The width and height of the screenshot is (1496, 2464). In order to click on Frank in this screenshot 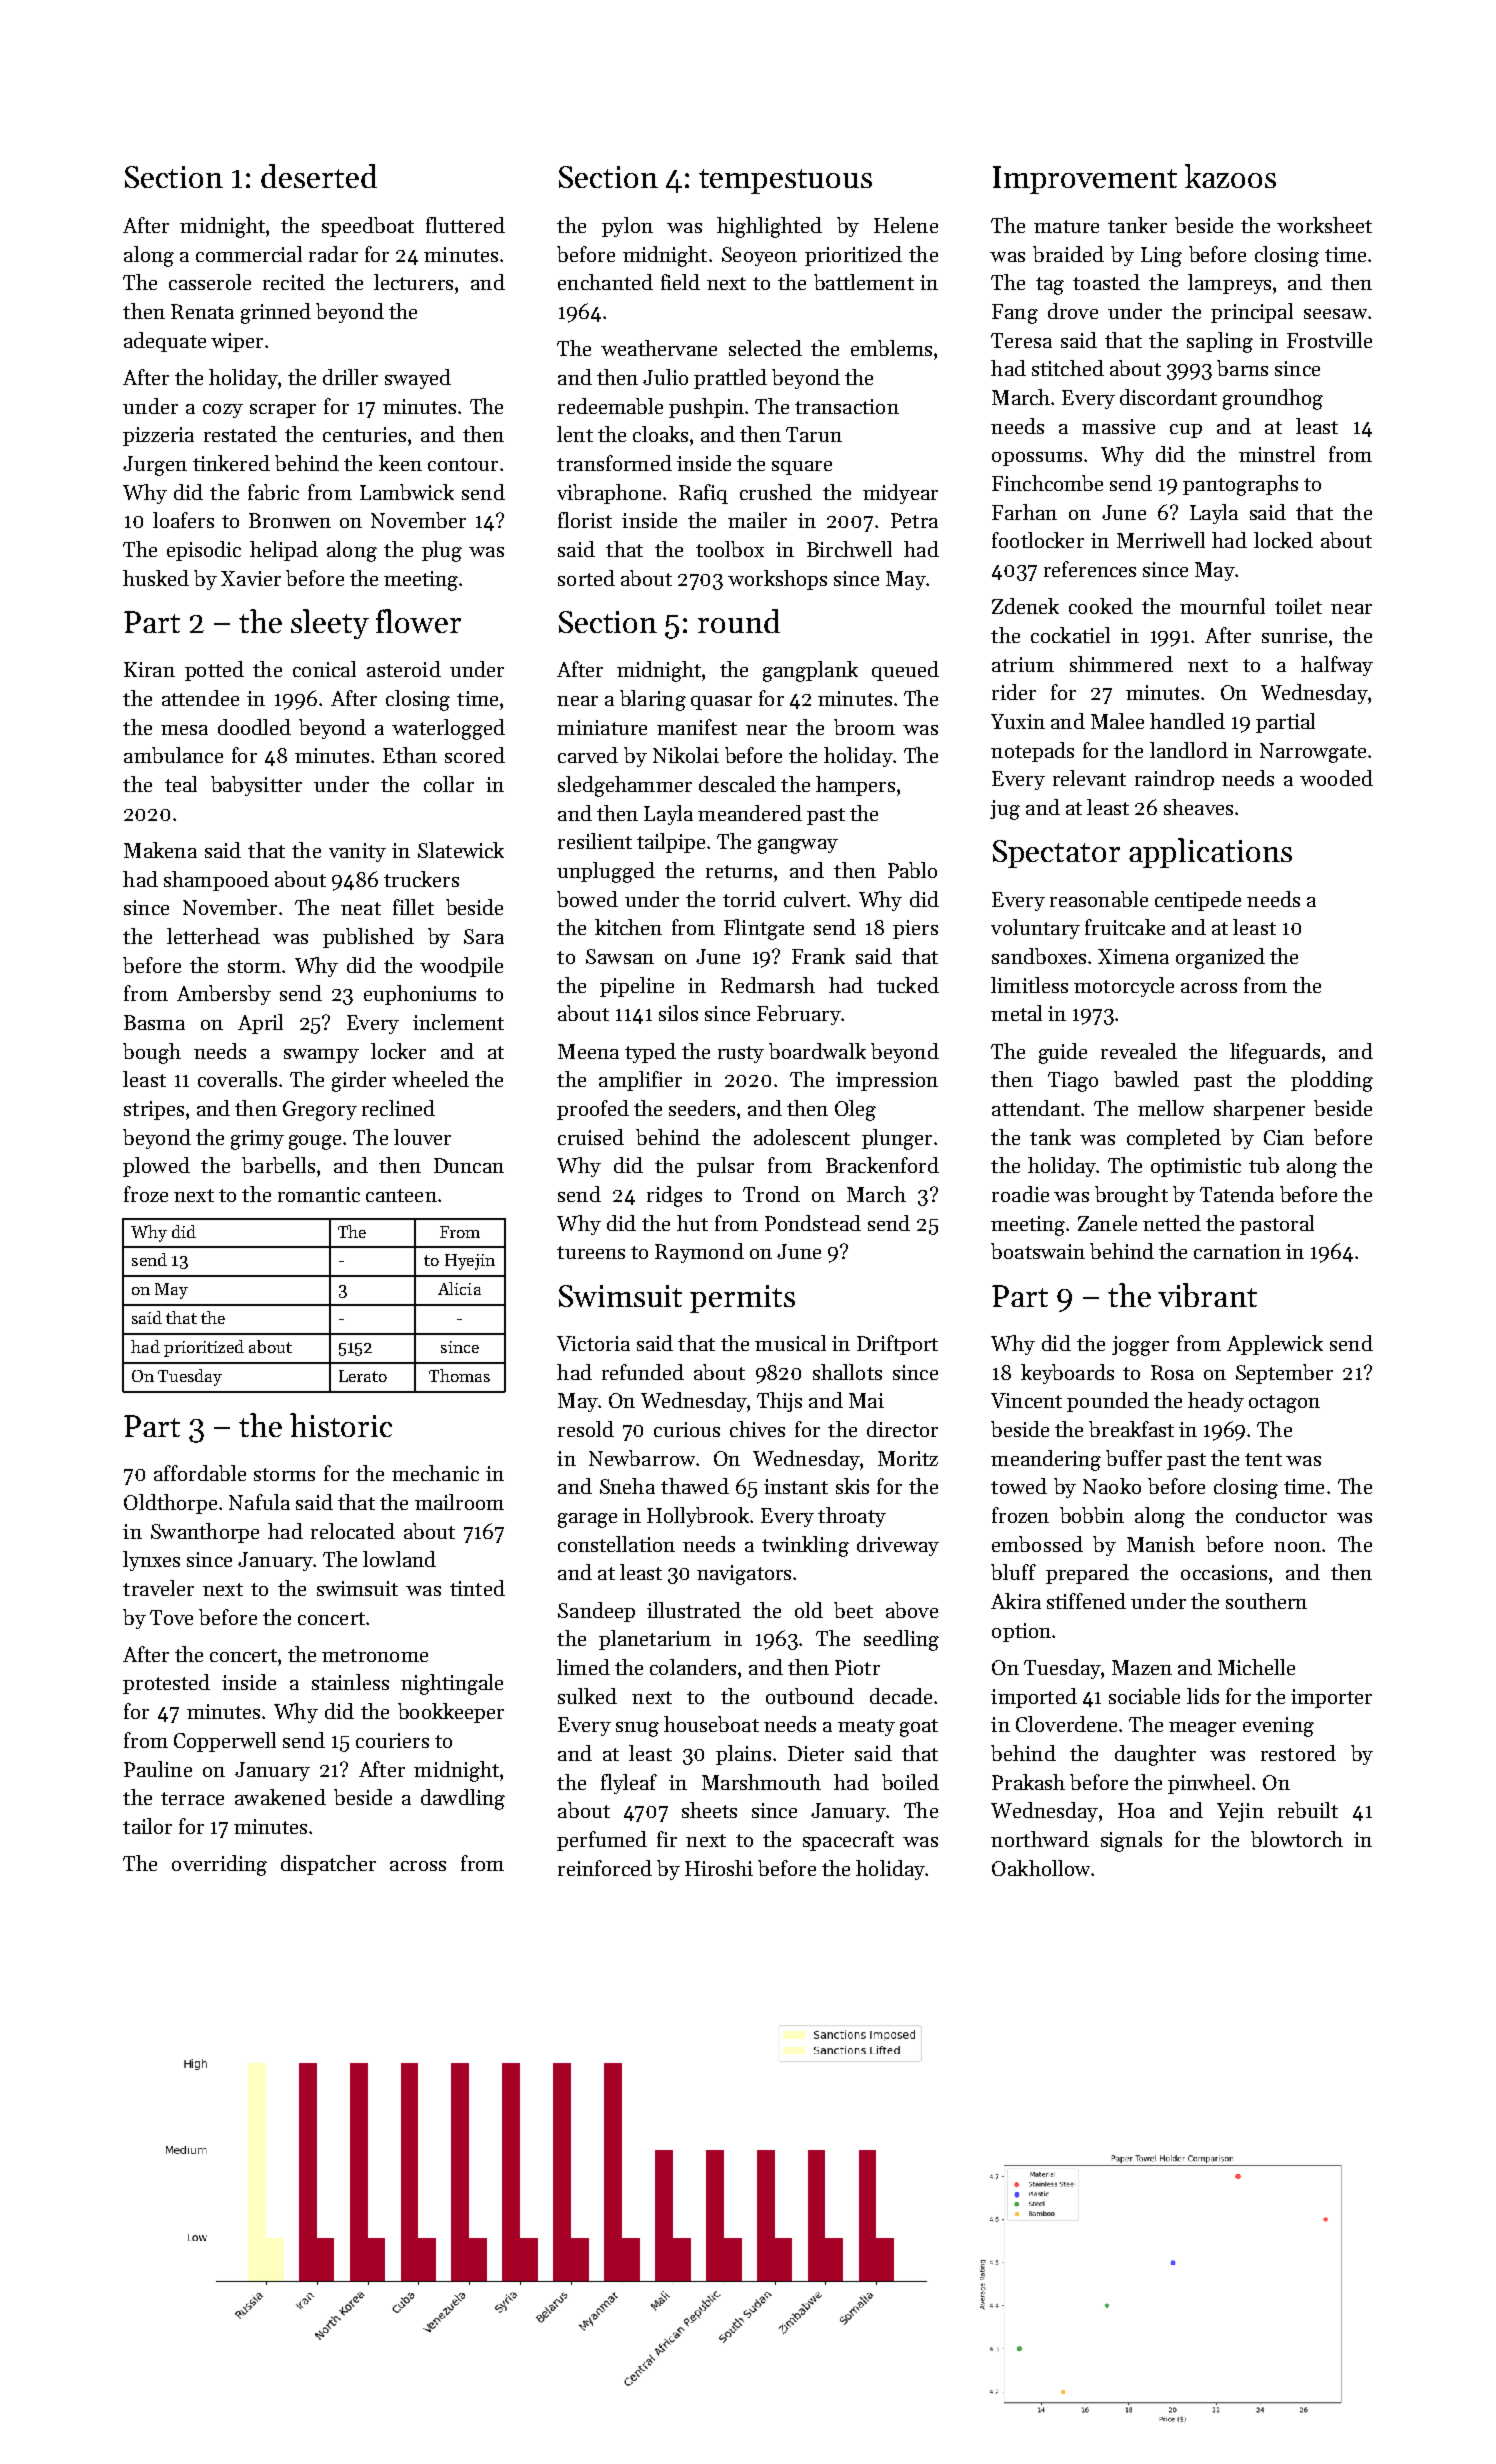, I will do `click(818, 956)`.
